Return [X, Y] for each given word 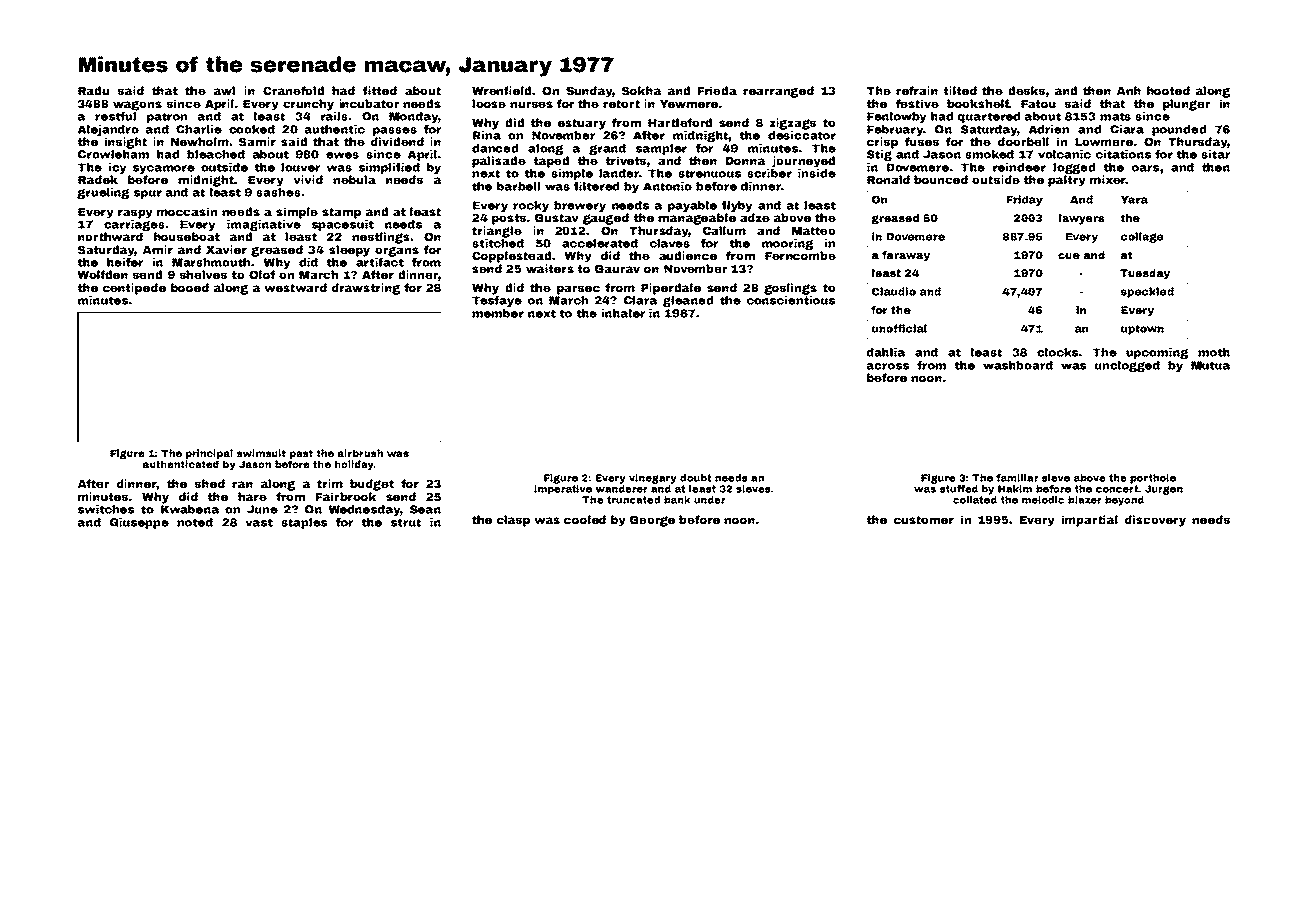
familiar [1017, 478]
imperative [563, 490]
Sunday [589, 92]
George [652, 521]
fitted [380, 90]
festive [917, 103]
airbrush [360, 453]
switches [106, 509]
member [498, 313]
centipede [134, 289]
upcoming [1157, 353]
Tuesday [1145, 274]
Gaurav [617, 268]
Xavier [226, 249]
